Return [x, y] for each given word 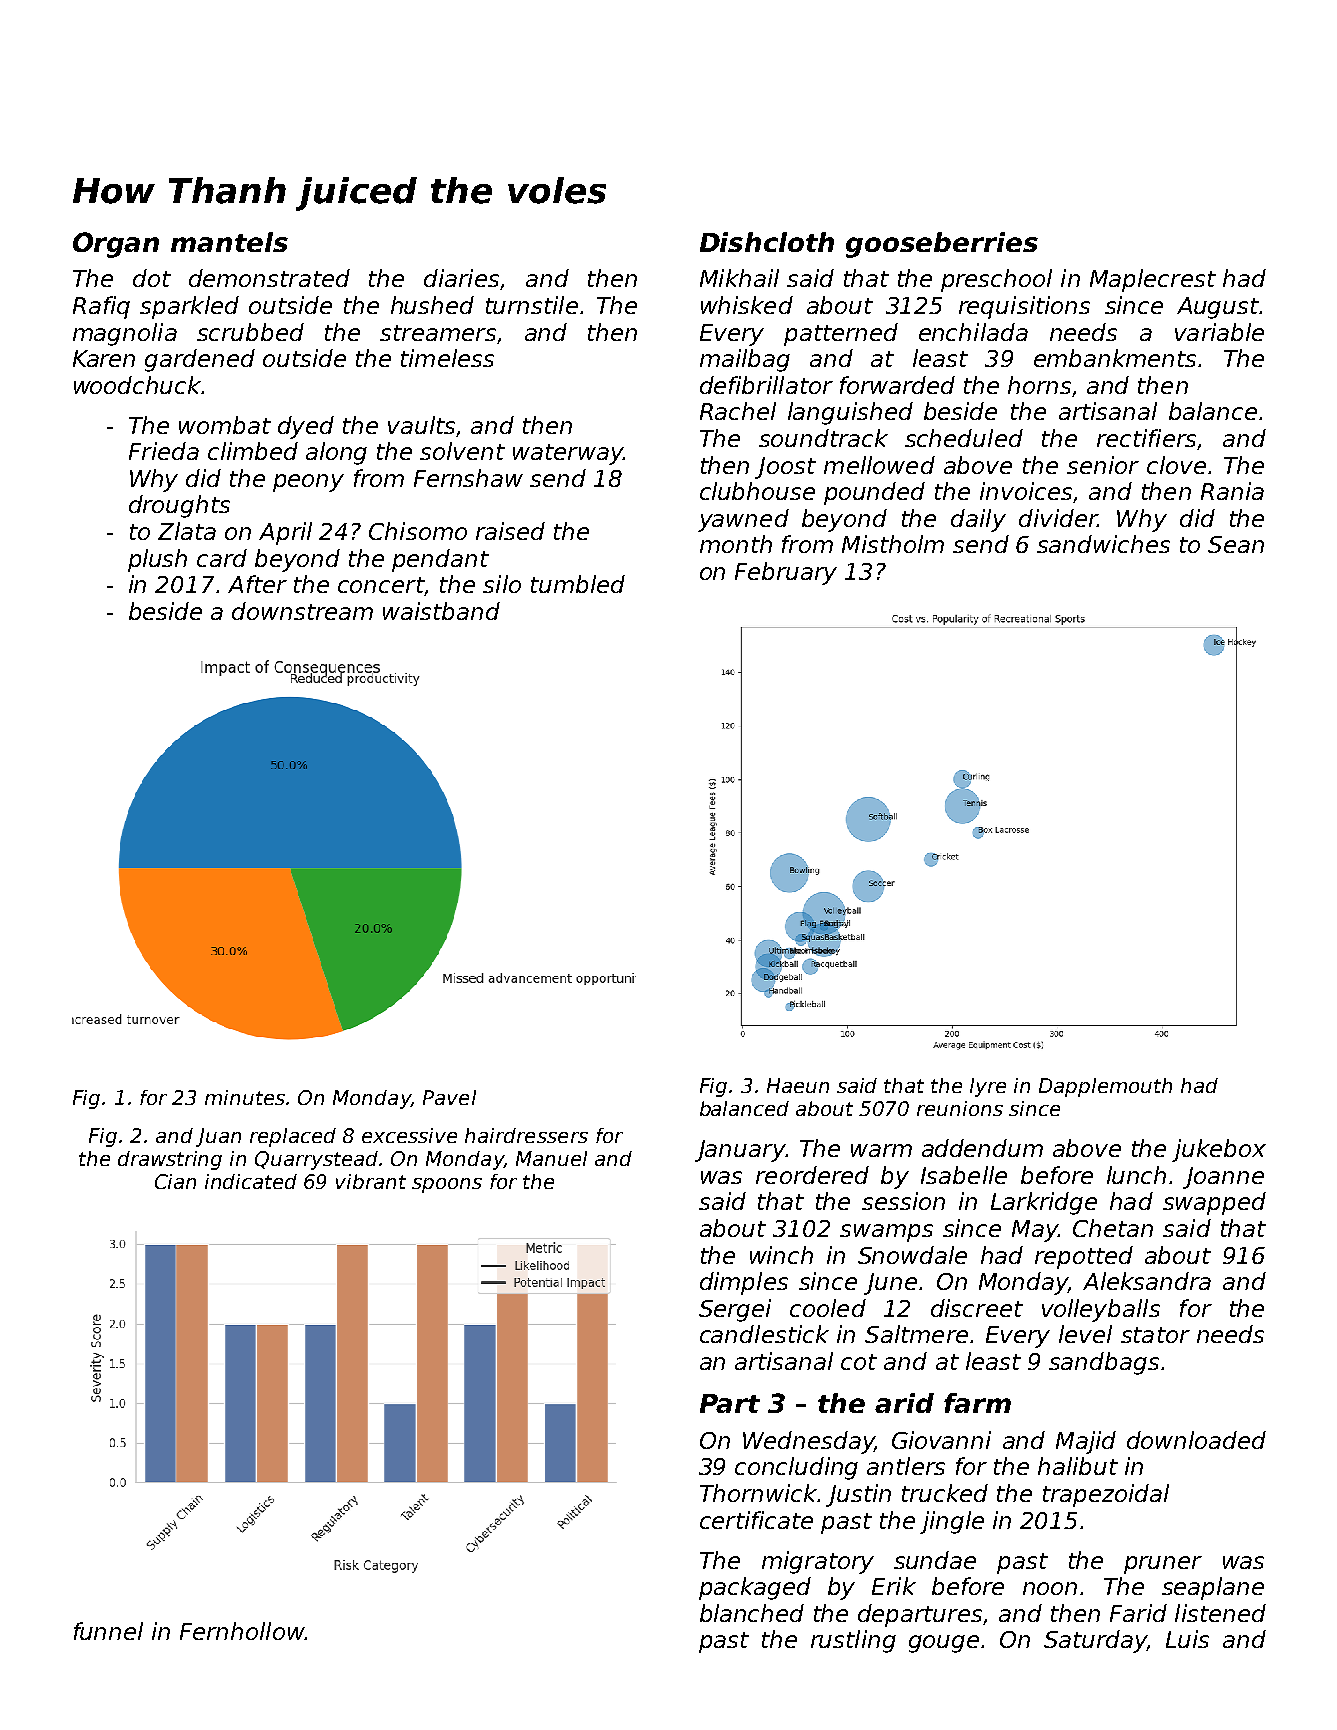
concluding [796, 1468]
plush [157, 560]
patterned [841, 334]
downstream [302, 611]
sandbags [1104, 1363]
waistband [441, 611]
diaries [461, 278]
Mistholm [893, 544]
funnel [108, 1631]
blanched [752, 1613]
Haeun [798, 1085]
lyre [988, 1087]
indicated [251, 1181]
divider [1058, 518]
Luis [1187, 1639]
